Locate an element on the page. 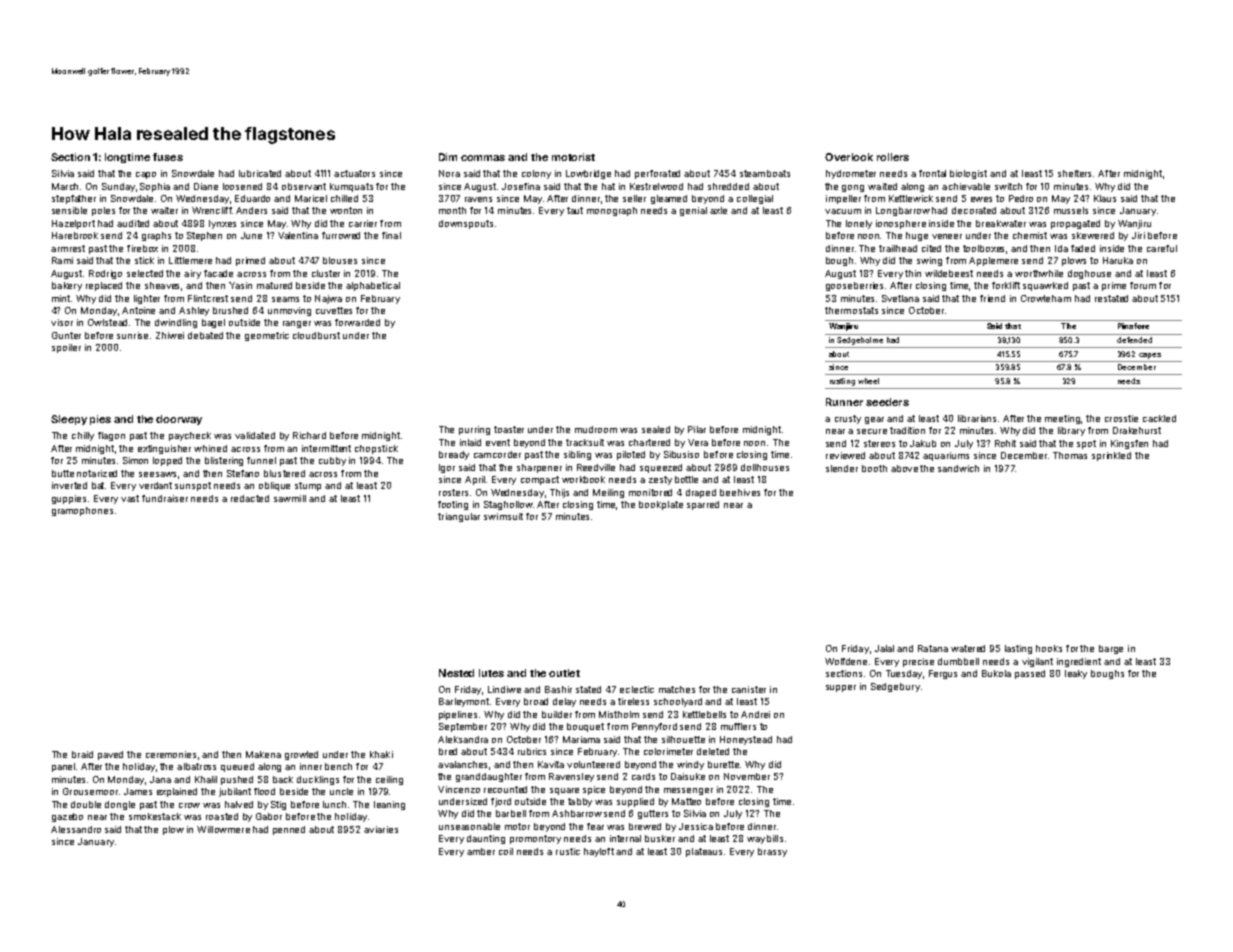 The width and height of the image is (1233, 952). chilly is located at coordinates (83, 436).
